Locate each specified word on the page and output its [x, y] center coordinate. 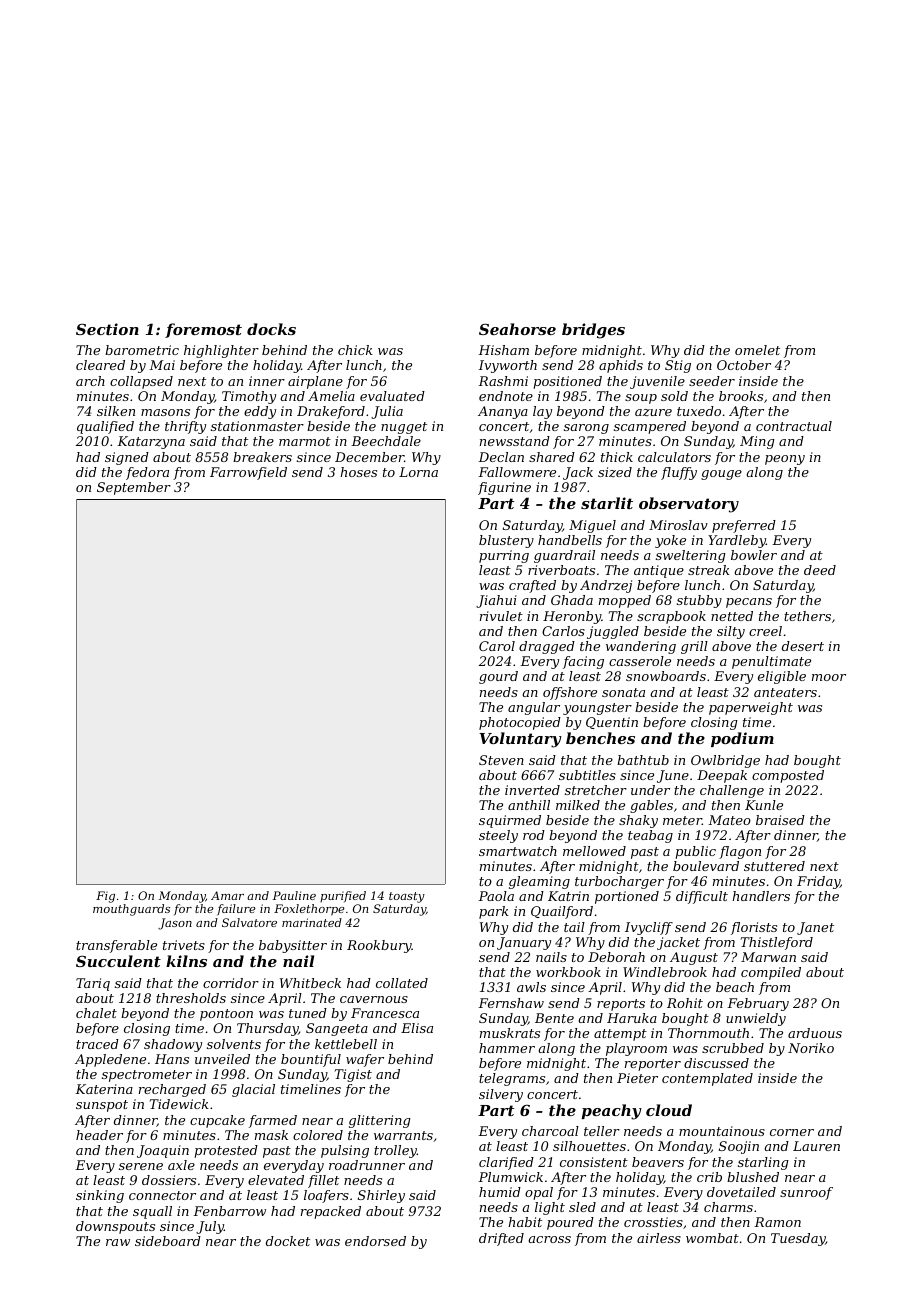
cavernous [374, 999]
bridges [593, 331]
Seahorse [517, 329]
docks [271, 329]
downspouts [115, 1227]
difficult [702, 897]
